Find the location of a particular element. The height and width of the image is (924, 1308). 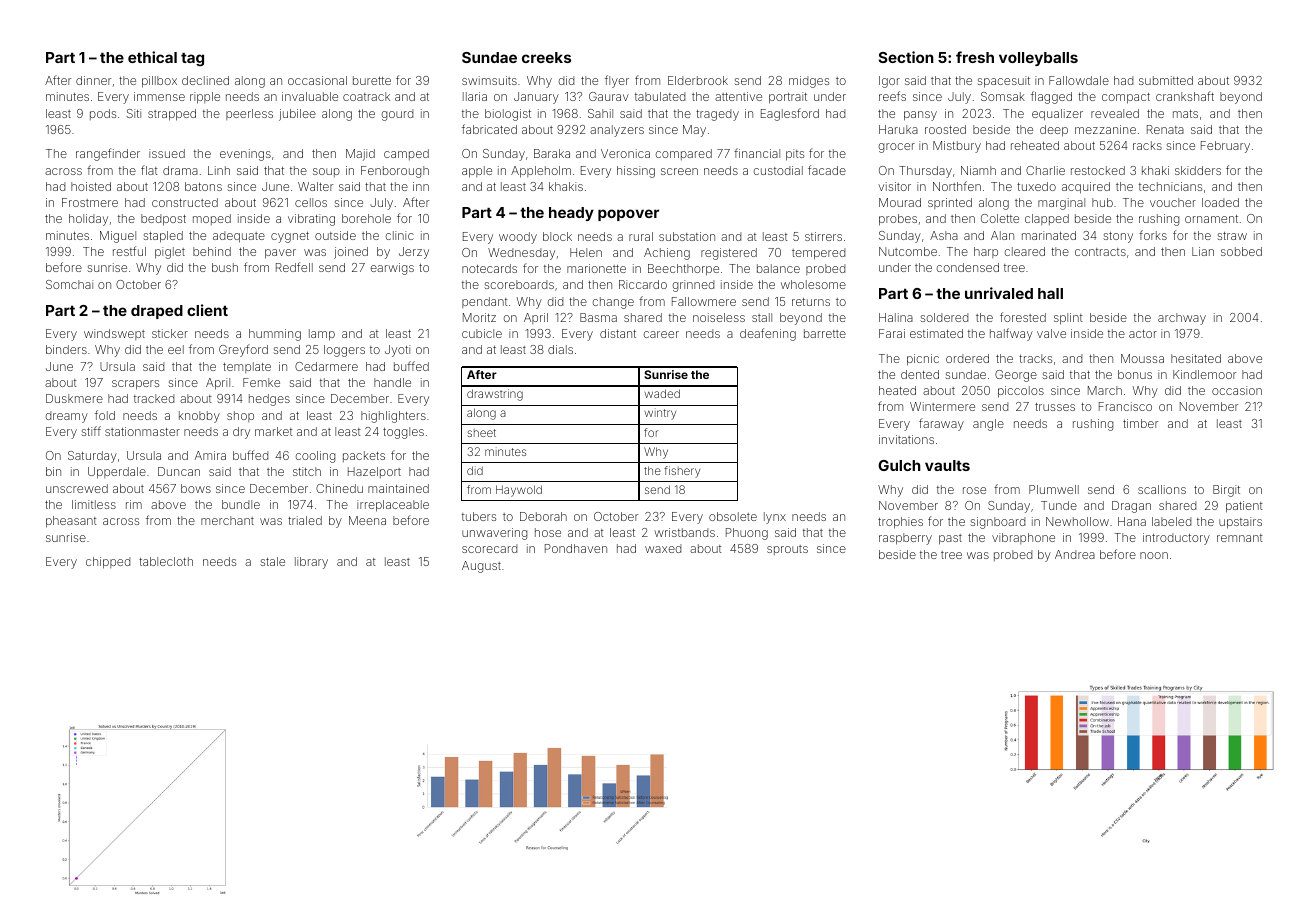

invitations is located at coordinates (906, 439).
